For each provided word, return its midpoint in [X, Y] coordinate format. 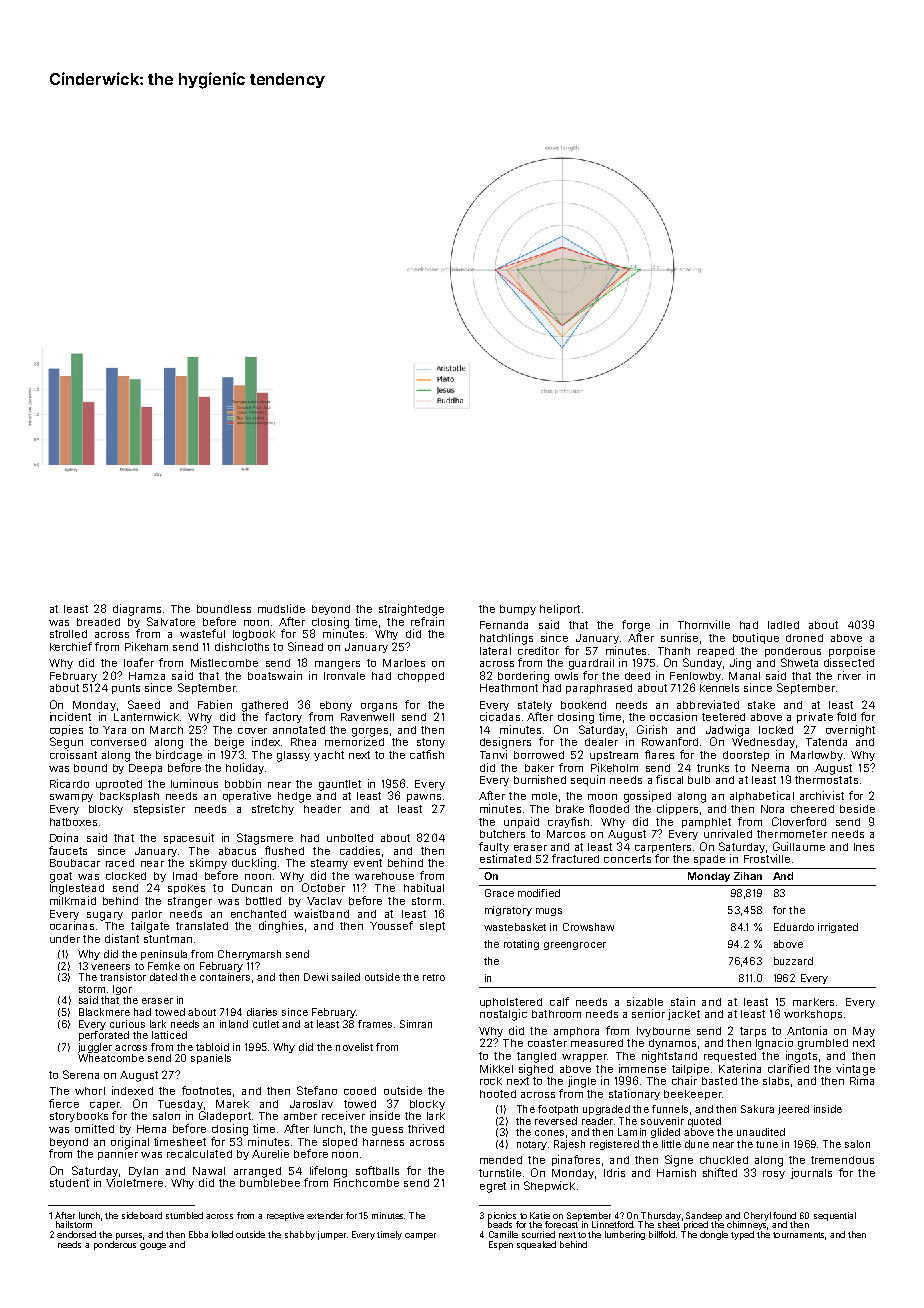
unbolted [350, 838]
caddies [360, 850]
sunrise [679, 637]
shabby [300, 1235]
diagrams [137, 610]
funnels [670, 1109]
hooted [498, 1094]
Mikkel [496, 1068]
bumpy [518, 610]
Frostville [767, 858]
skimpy [208, 863]
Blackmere [104, 1012]
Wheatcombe [111, 1058]
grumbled [823, 1044]
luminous [194, 783]
